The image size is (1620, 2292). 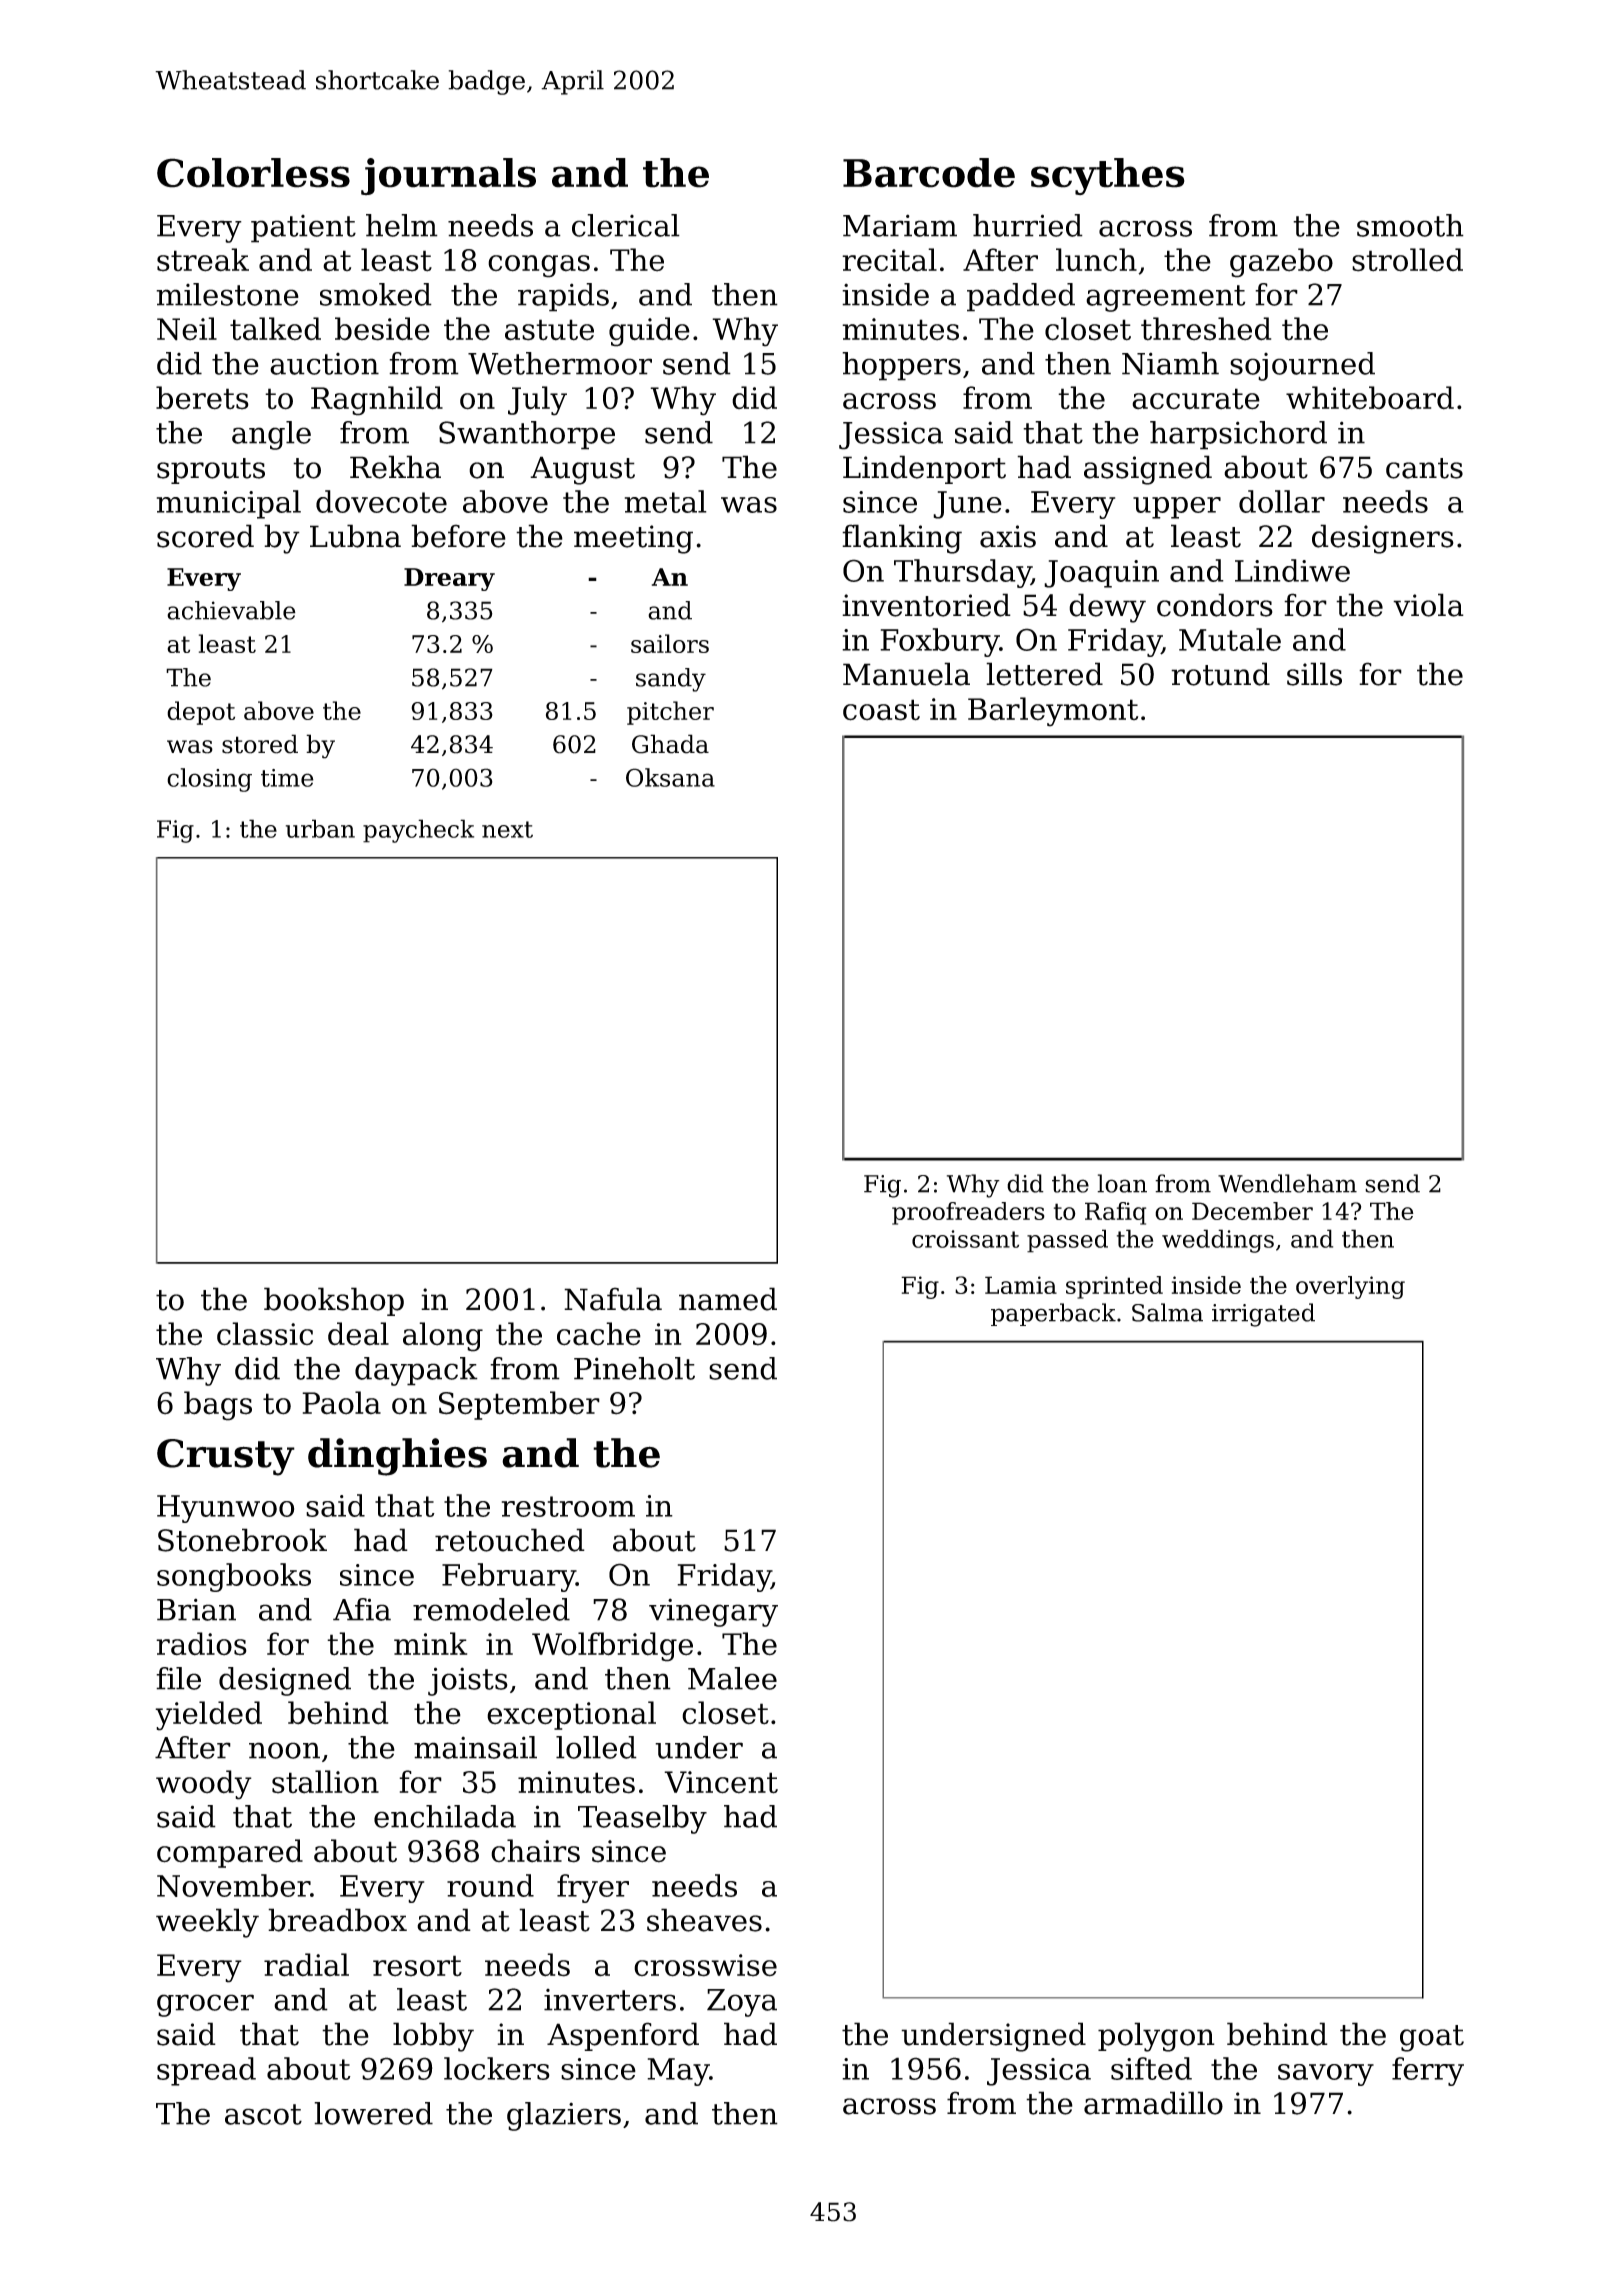 What do you see at coordinates (1407, 260) in the screenshot?
I see `strolled` at bounding box center [1407, 260].
